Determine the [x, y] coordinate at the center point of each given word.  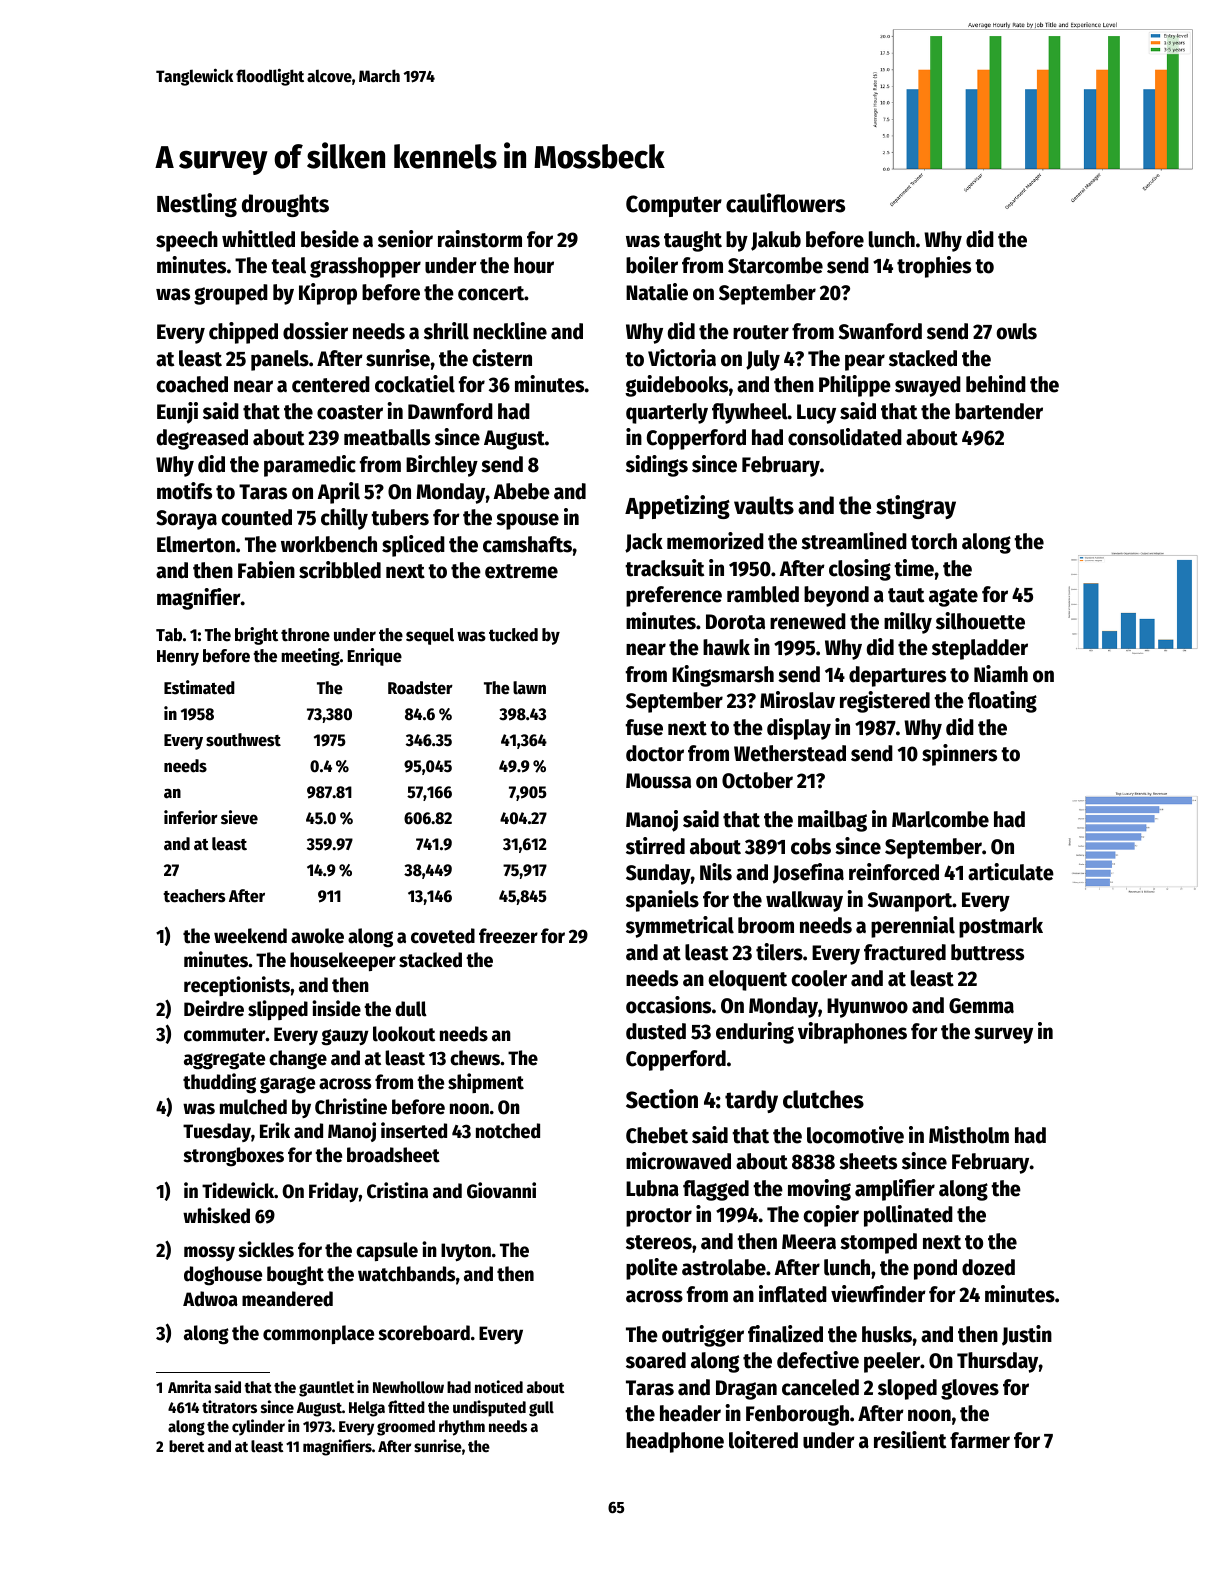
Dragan [746, 1390]
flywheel [750, 413]
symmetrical [680, 927]
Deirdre [214, 1008]
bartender [999, 411]
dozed [988, 1267]
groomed [406, 1428]
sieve [239, 817]
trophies [934, 267]
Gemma [981, 1006]
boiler [652, 265]
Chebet [657, 1135]
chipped [243, 333]
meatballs [387, 437]
